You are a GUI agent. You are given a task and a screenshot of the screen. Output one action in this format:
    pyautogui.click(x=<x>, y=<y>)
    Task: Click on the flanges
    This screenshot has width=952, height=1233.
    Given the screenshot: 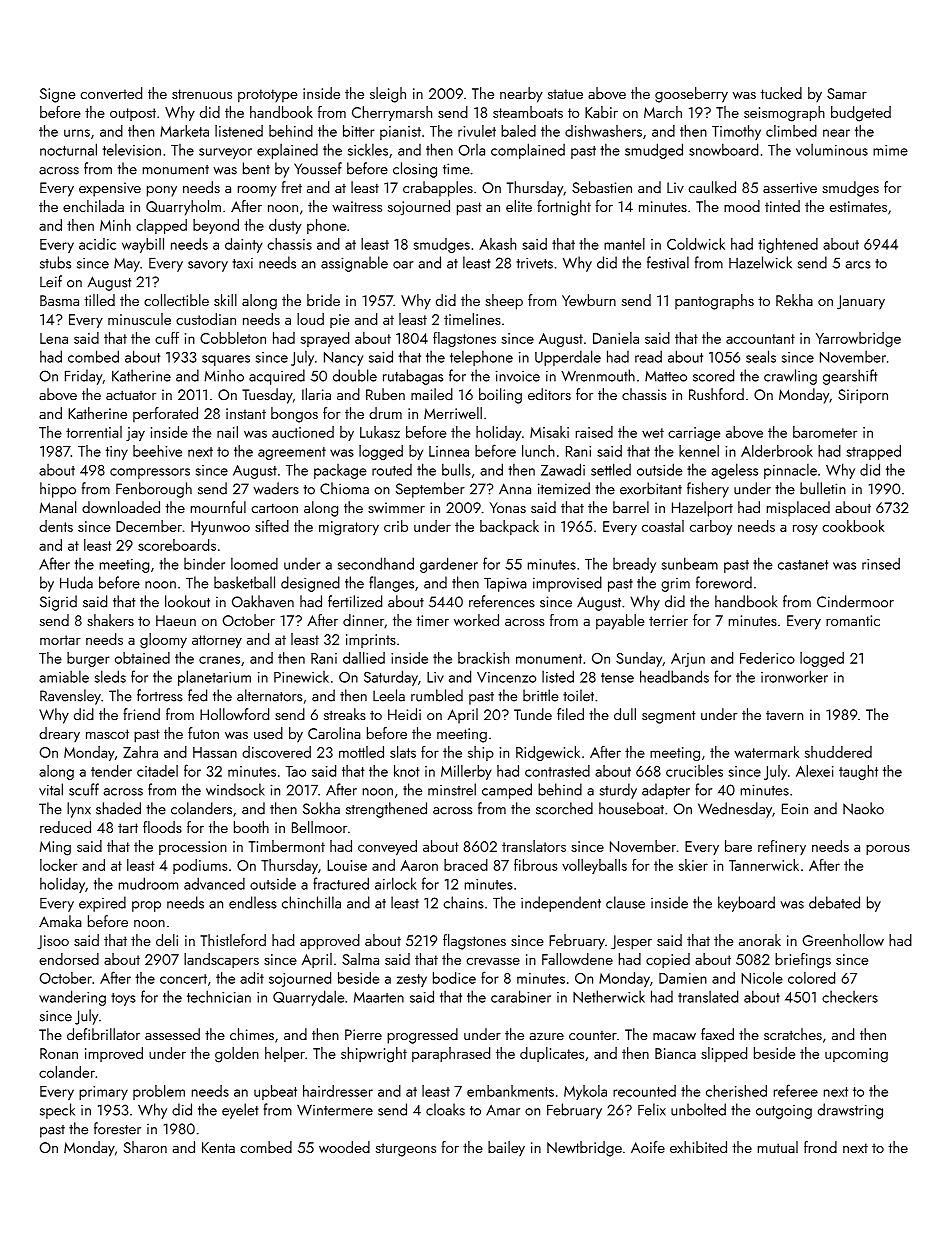 What is the action you would take?
    pyautogui.click(x=391, y=584)
